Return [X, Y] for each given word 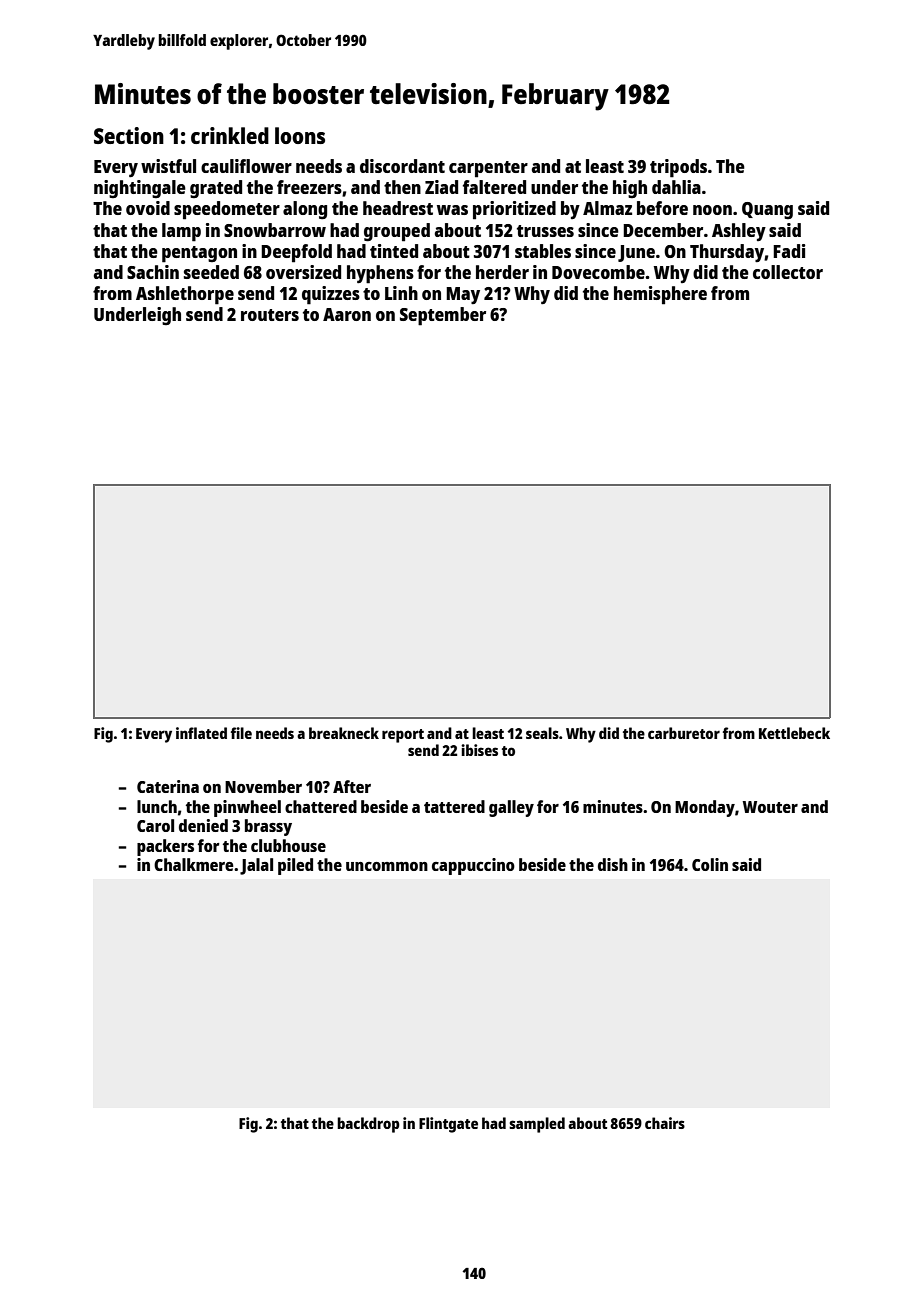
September [443, 316]
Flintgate [448, 1125]
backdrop [368, 1125]
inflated [201, 733]
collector [788, 272]
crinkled [230, 135]
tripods [678, 168]
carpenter [488, 169]
